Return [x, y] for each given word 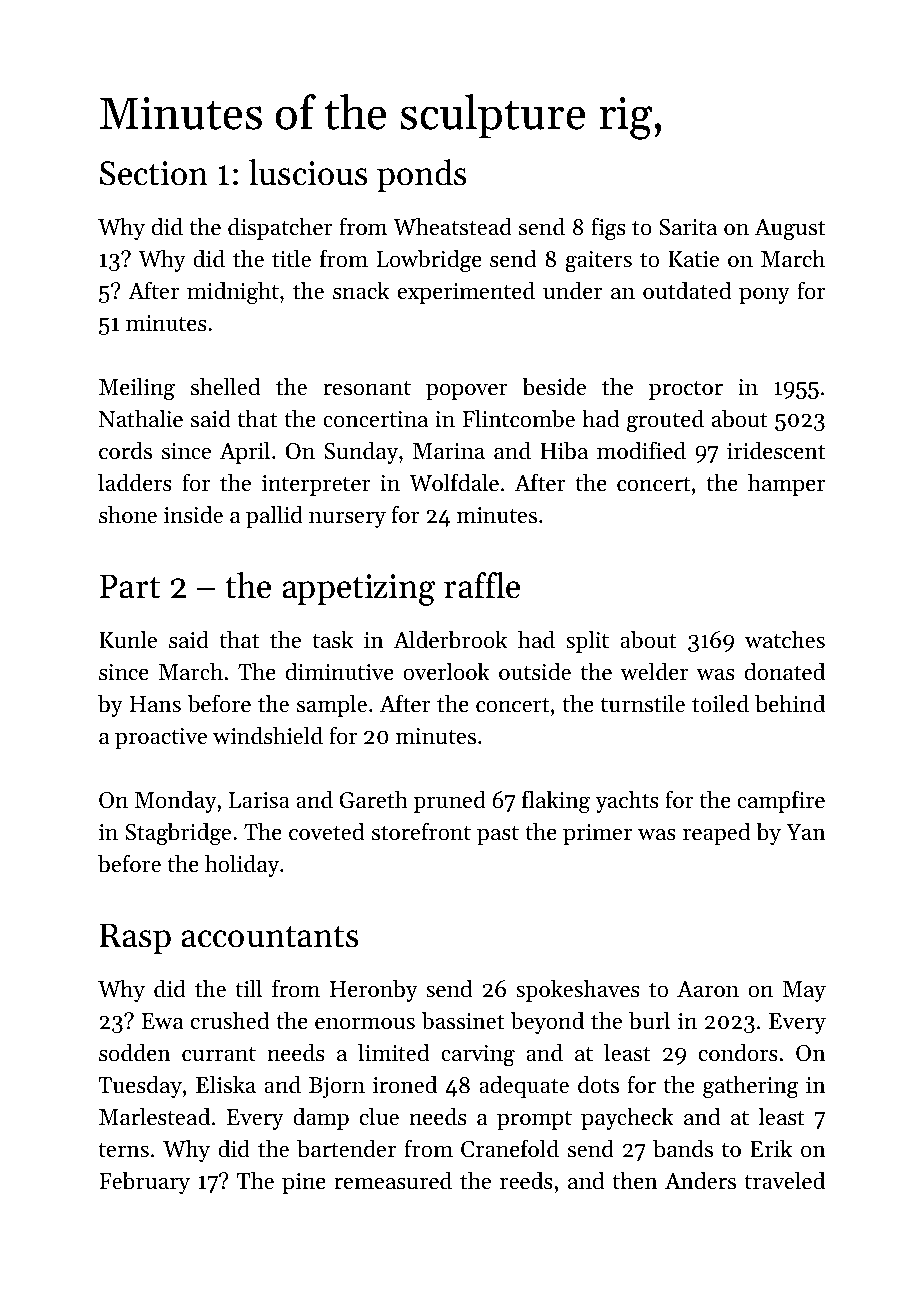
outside [535, 671]
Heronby [374, 991]
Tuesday [140, 1087]
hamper [786, 484]
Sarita [688, 227]
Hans [155, 704]
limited [394, 1052]
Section [154, 173]
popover [467, 392]
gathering [751, 1087]
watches [785, 639]
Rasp [135, 938]
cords [125, 451]
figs [608, 229]
